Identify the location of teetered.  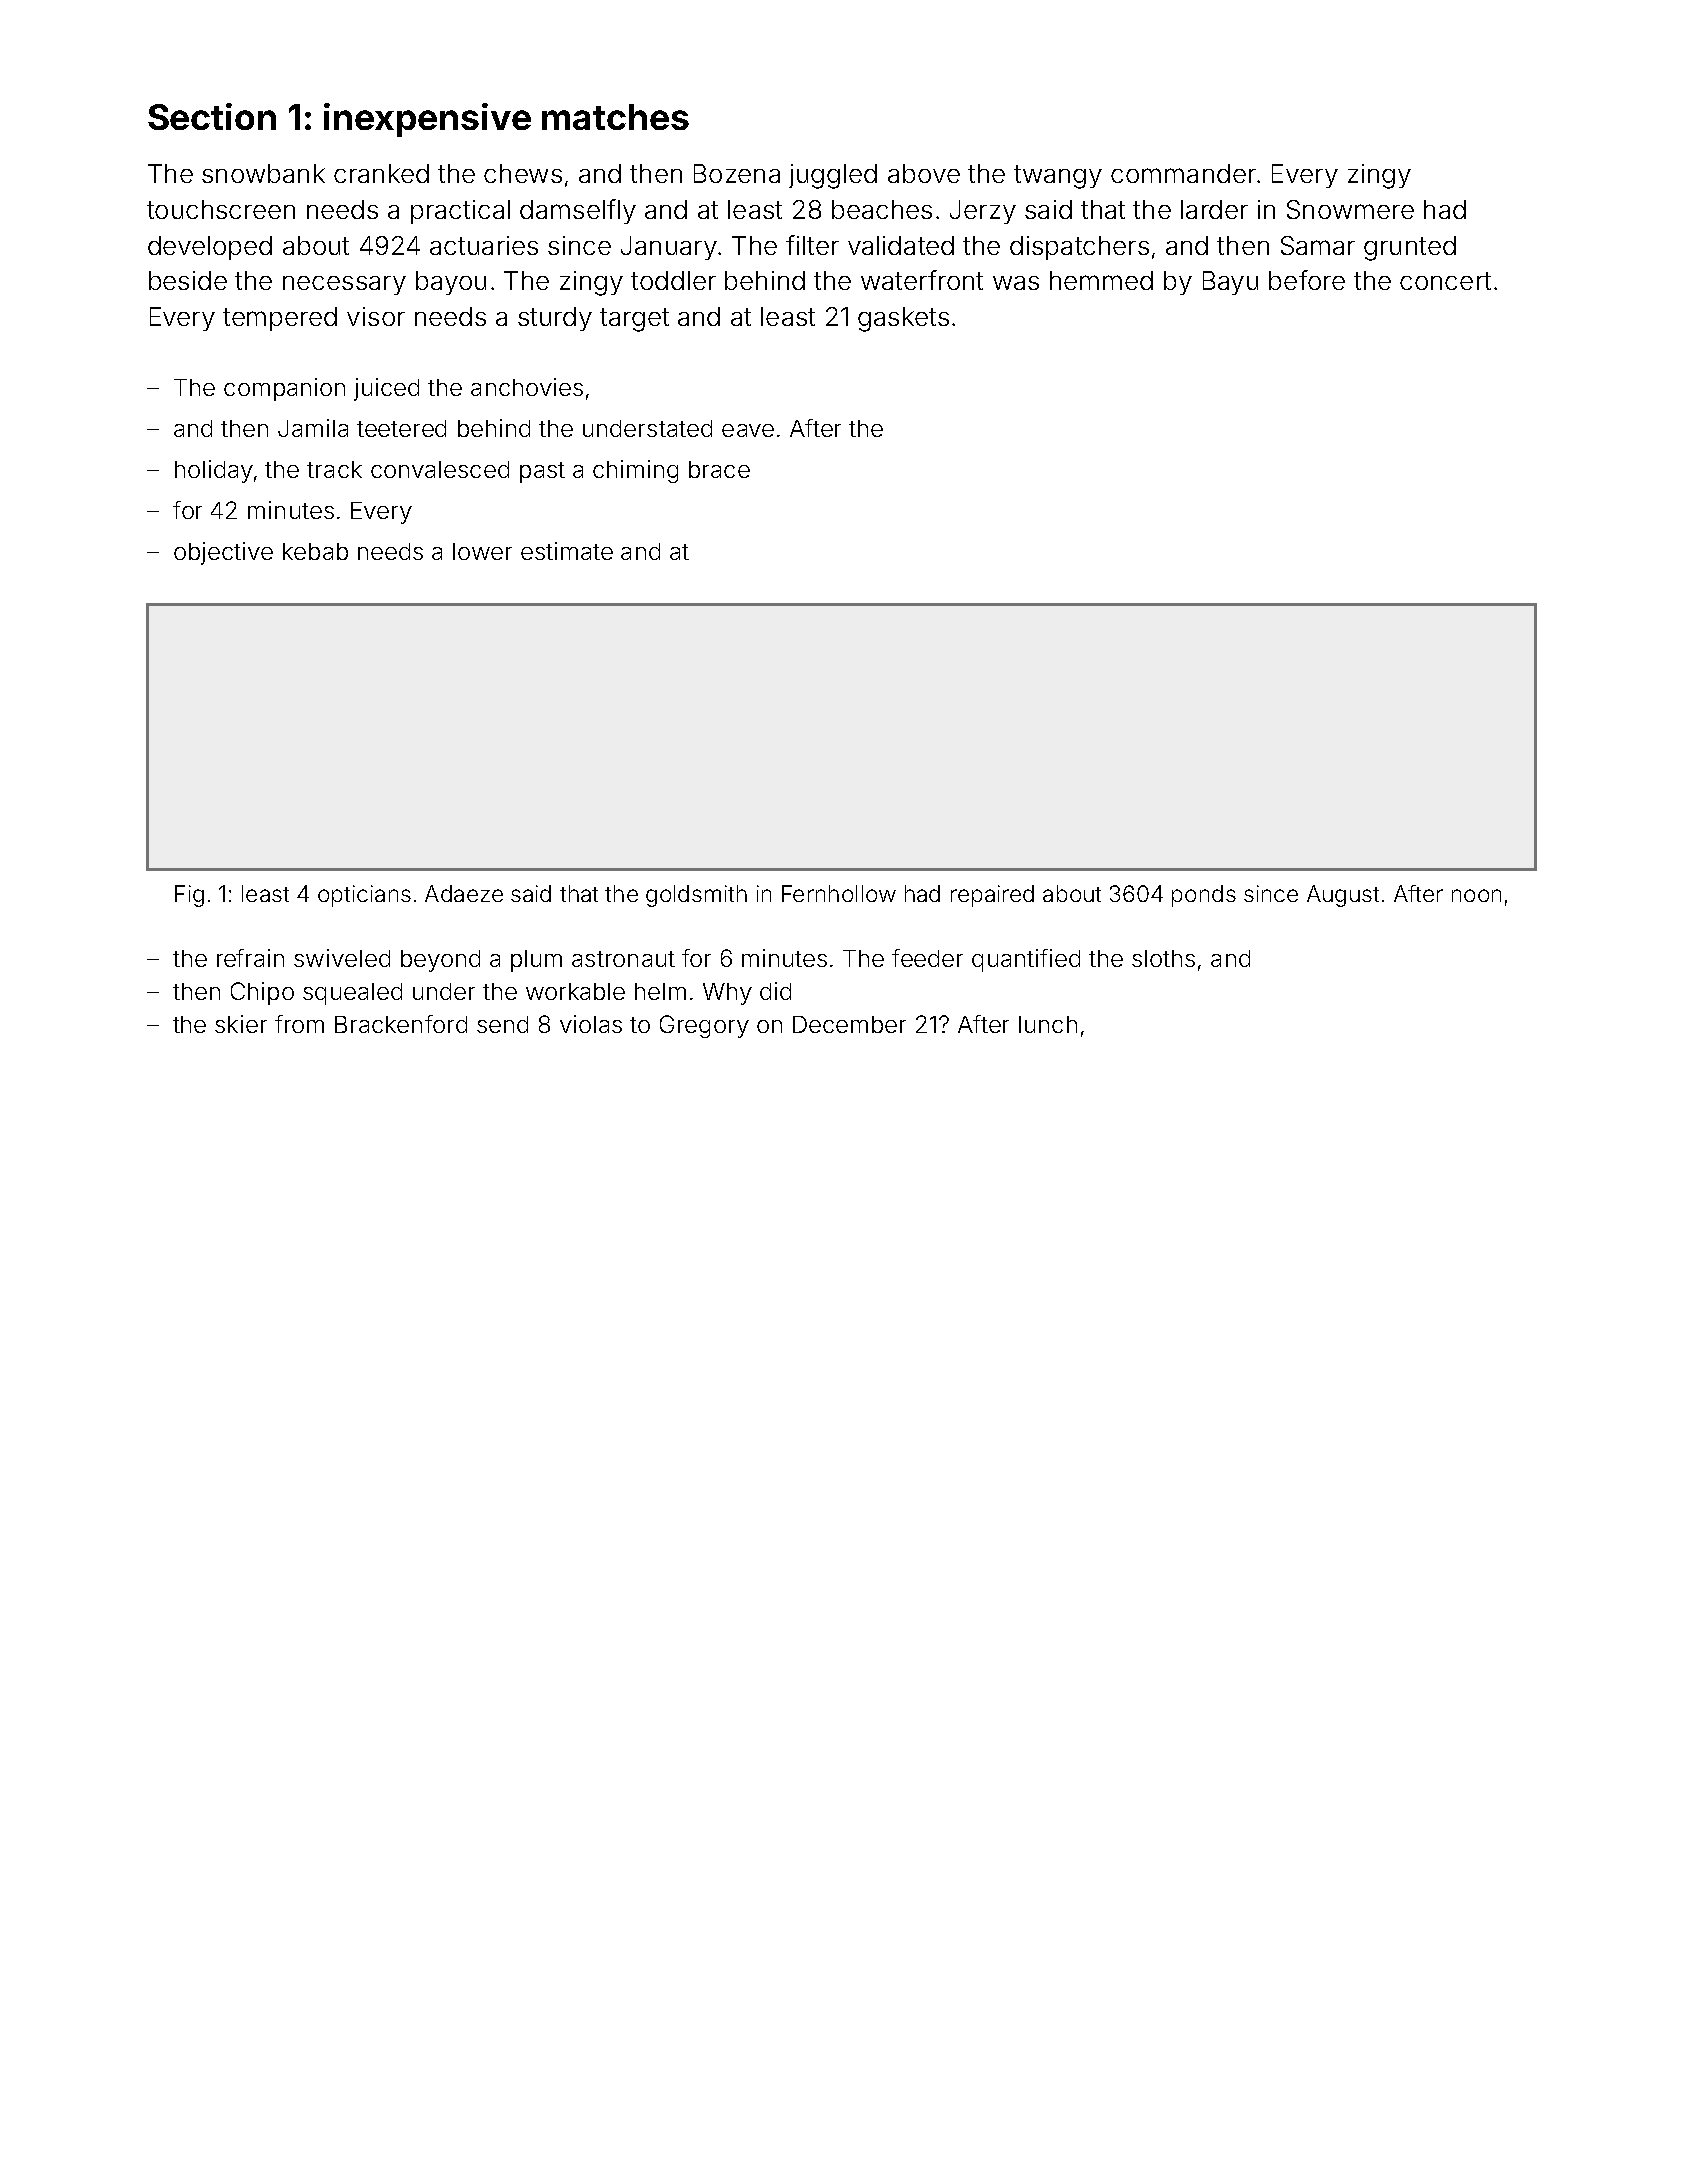
(401, 428).
